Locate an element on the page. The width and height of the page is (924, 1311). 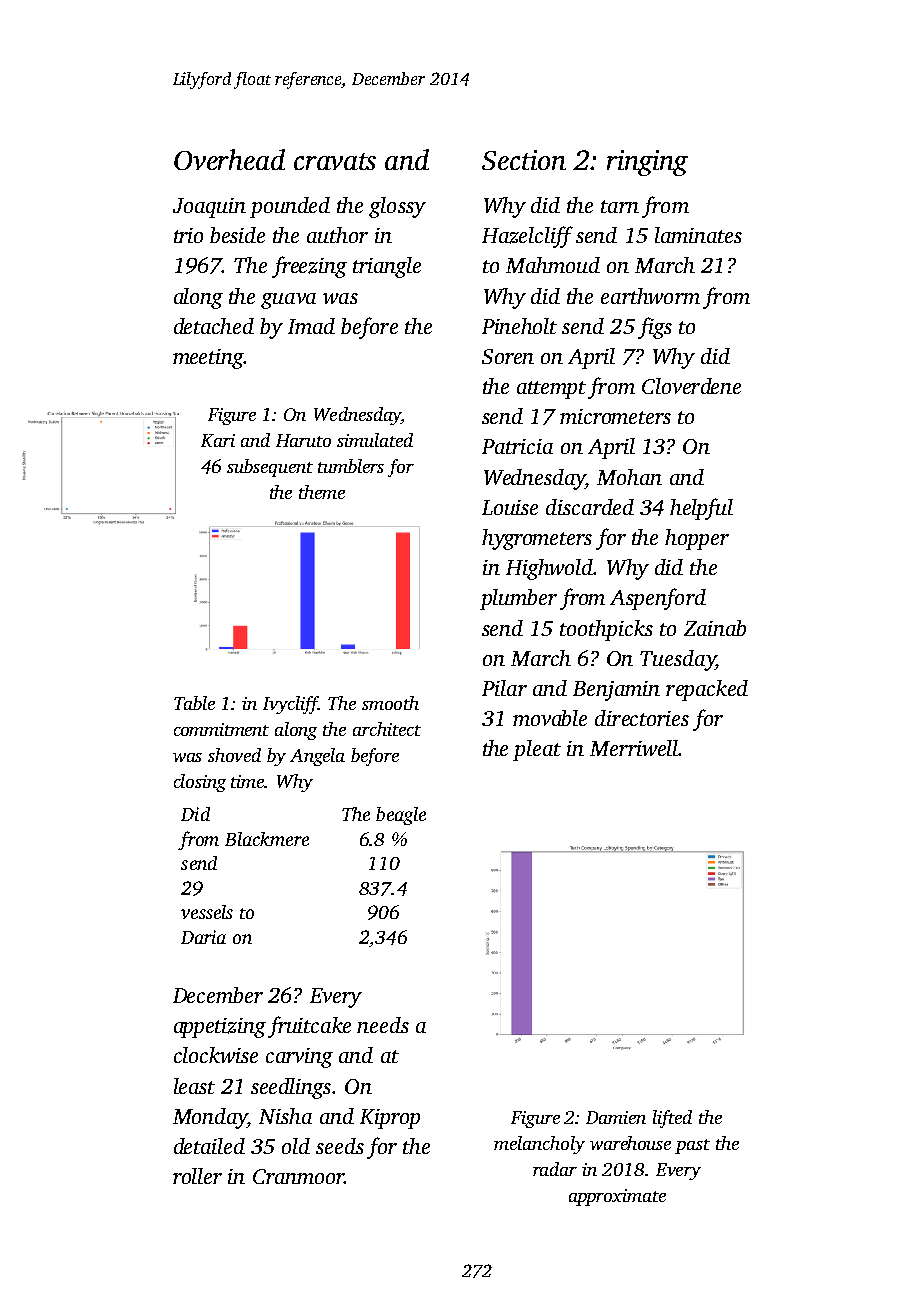
Kari is located at coordinates (218, 440).
